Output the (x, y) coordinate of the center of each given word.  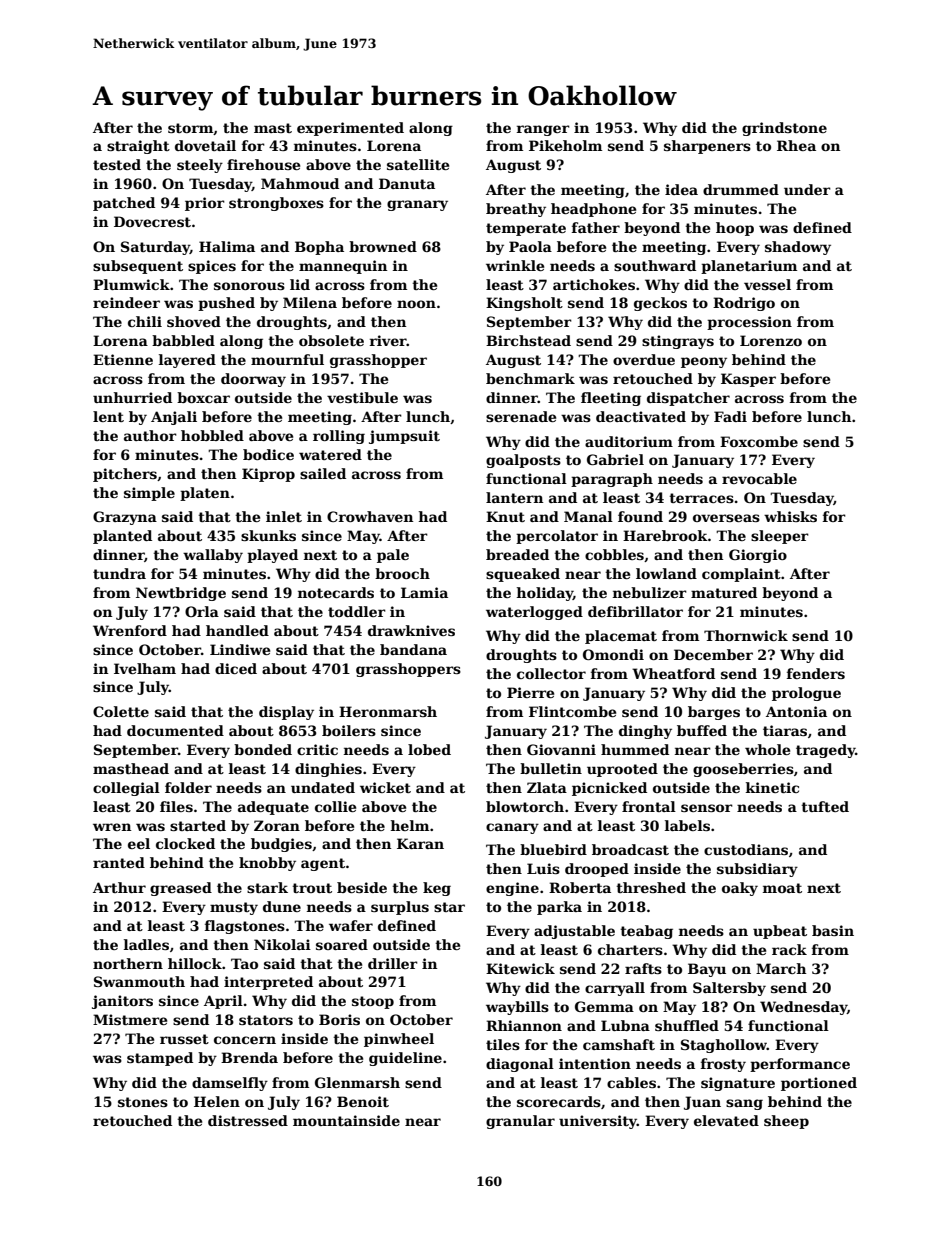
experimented (350, 129)
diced (236, 668)
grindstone (784, 129)
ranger (543, 130)
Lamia (424, 592)
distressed (248, 1120)
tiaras (785, 730)
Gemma (604, 1006)
